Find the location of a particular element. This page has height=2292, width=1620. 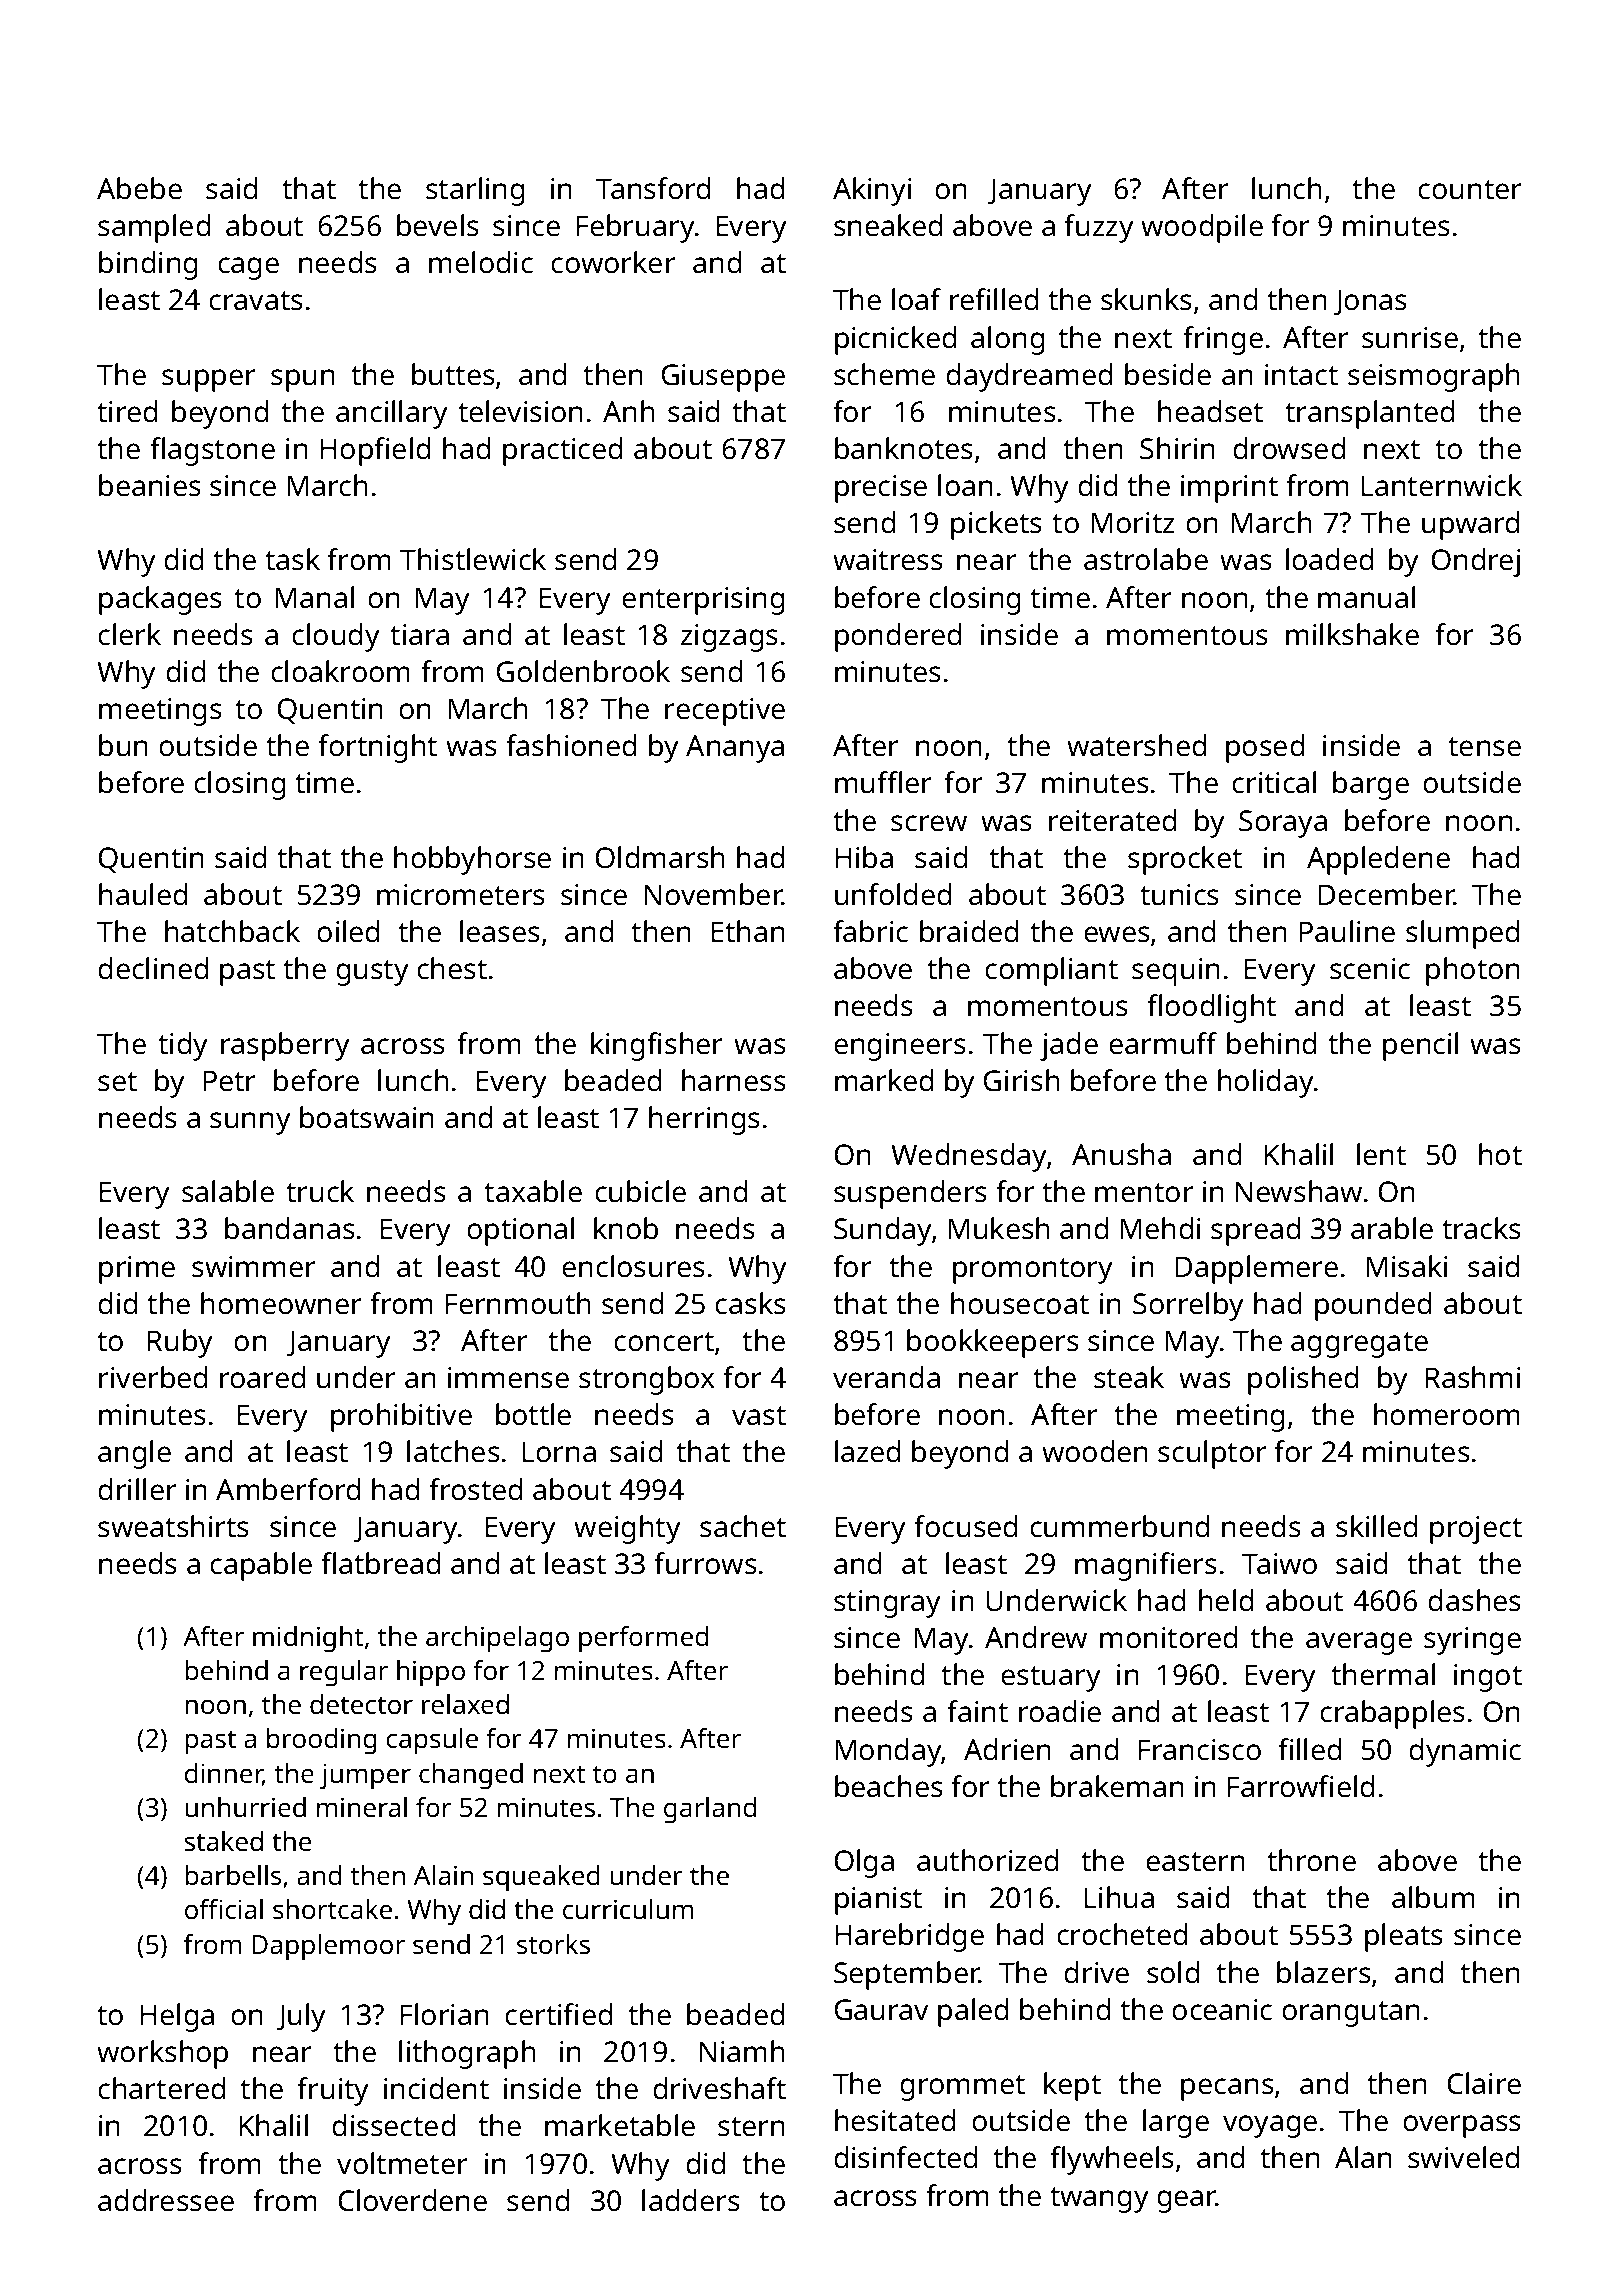

chest is located at coordinates (452, 968).
